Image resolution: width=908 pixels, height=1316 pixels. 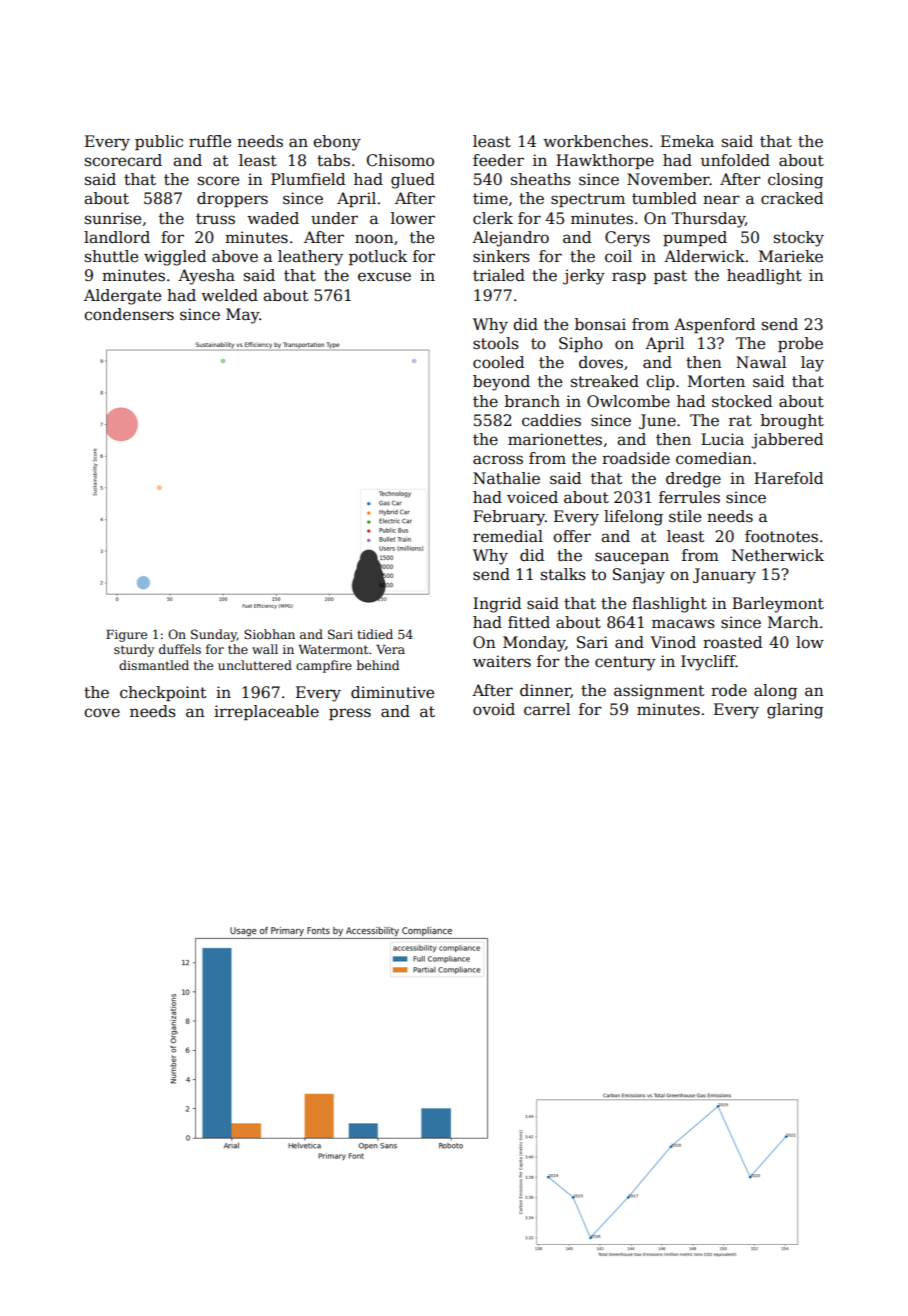 I want to click on stocked, so click(x=742, y=401).
